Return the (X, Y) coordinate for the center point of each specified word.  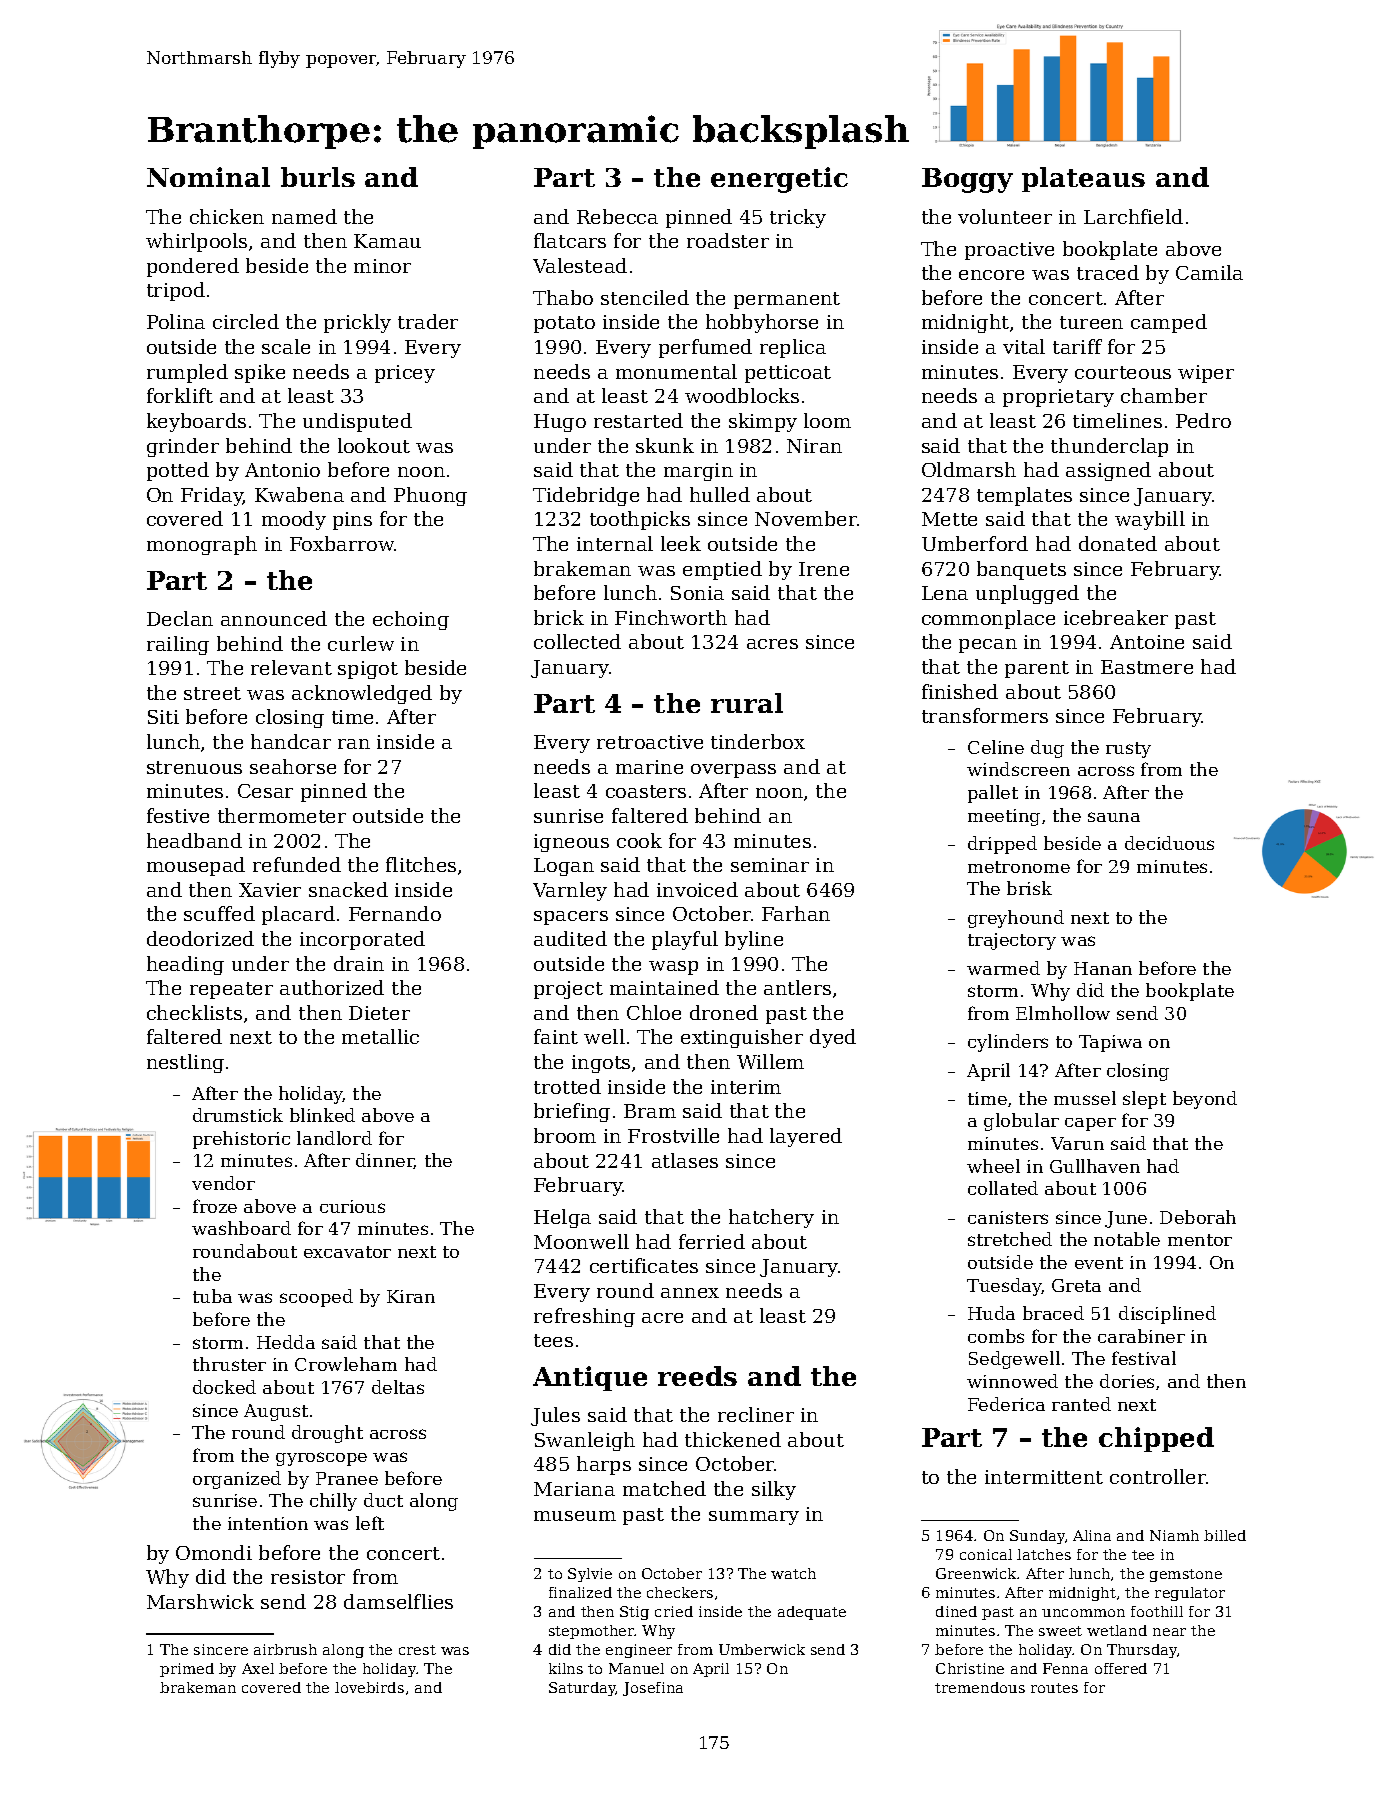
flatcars (570, 240)
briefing (572, 1112)
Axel (258, 1668)
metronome (1019, 867)
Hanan (1103, 968)
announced (274, 618)
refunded (297, 864)
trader (428, 321)
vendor (223, 1183)
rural (747, 703)
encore (991, 275)
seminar (770, 865)
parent (1037, 669)
